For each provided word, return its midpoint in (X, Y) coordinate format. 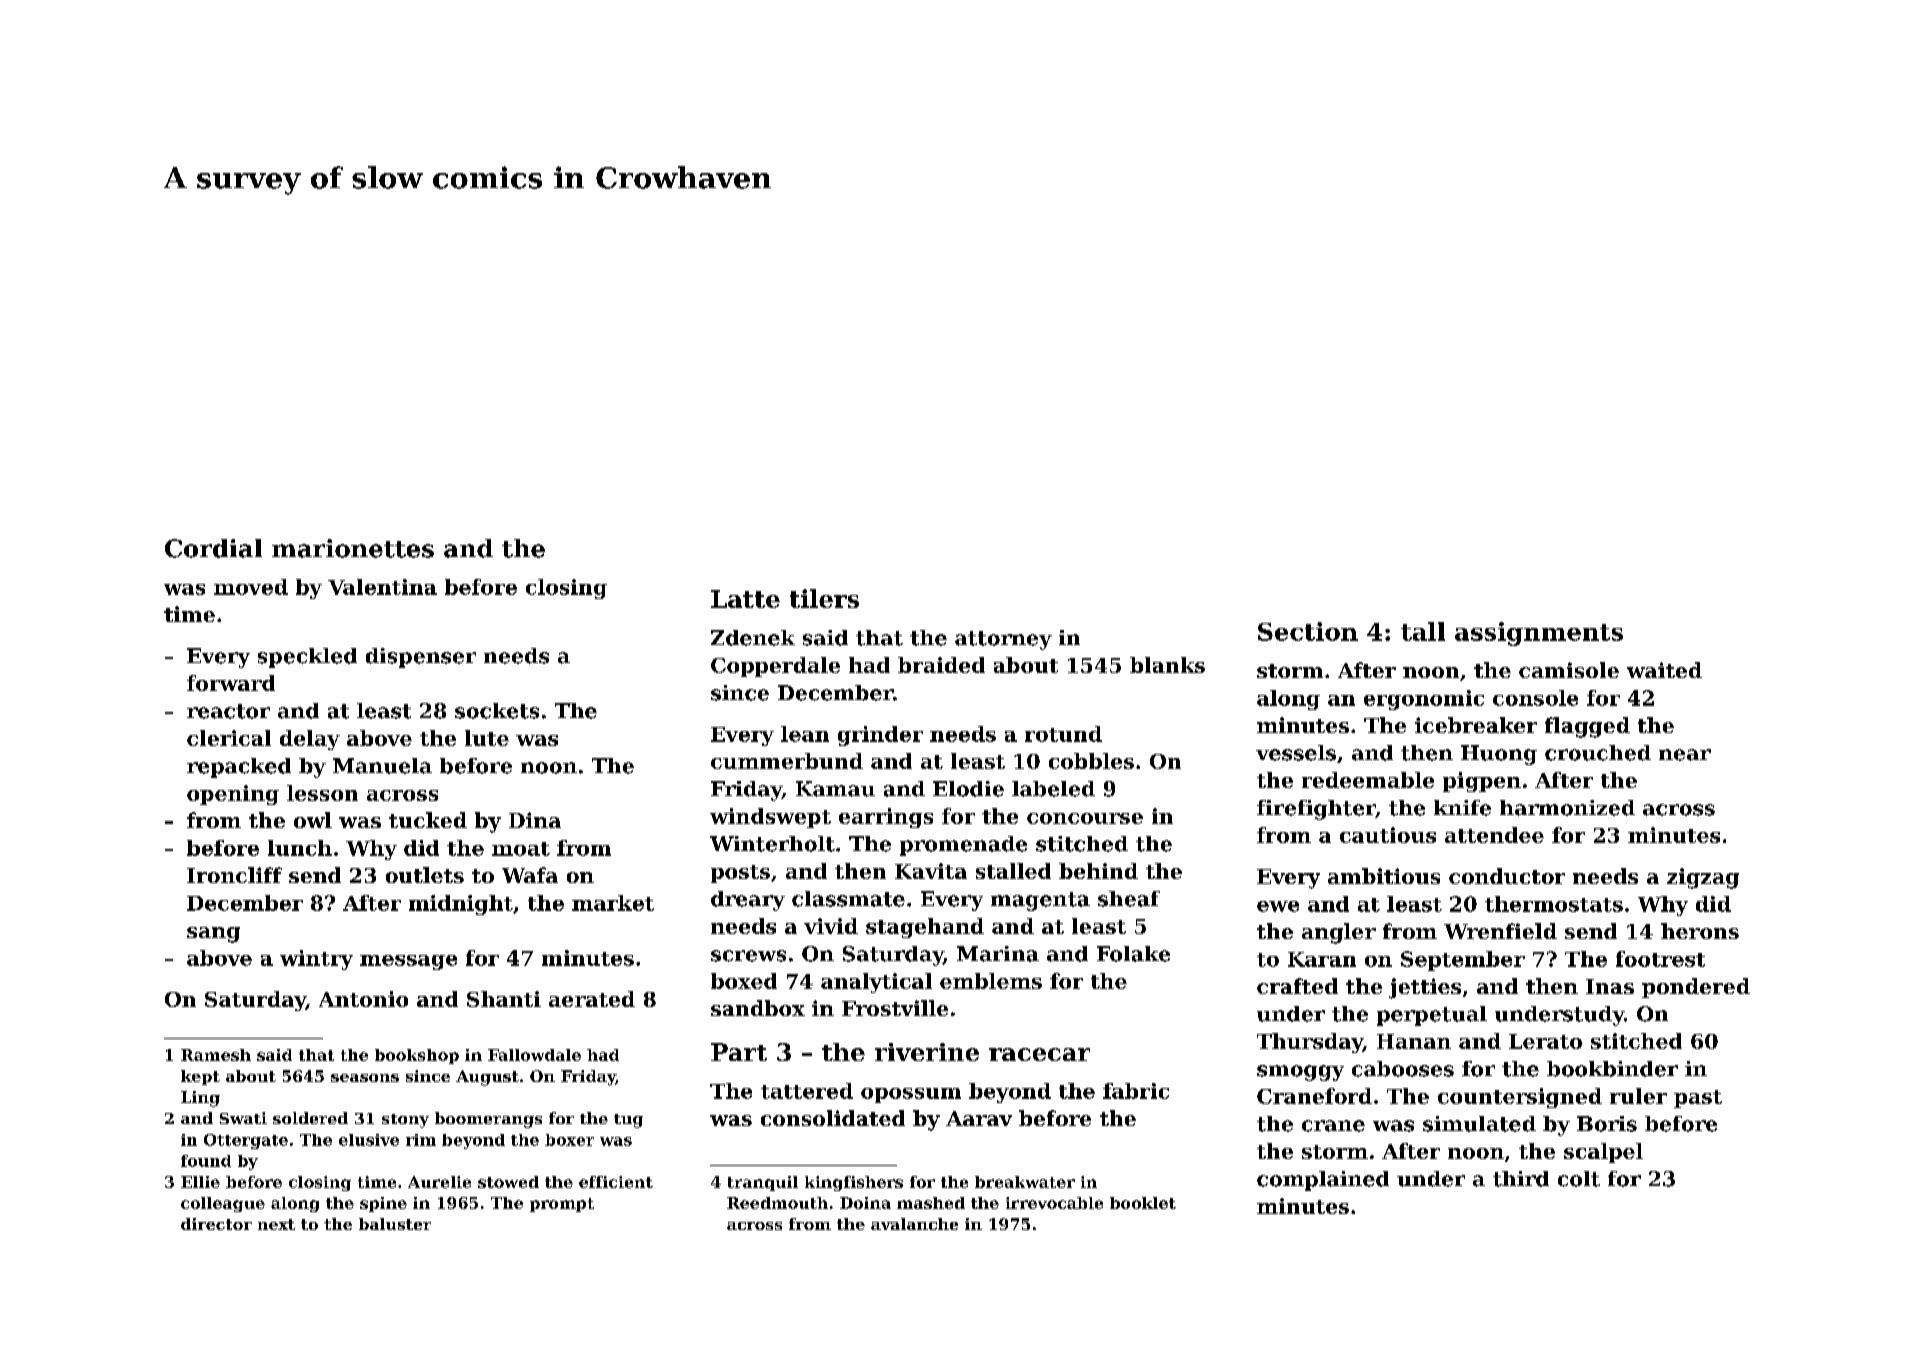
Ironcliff (234, 875)
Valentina (382, 587)
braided (941, 665)
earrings (886, 818)
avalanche (914, 1224)
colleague (223, 1204)
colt (1579, 1179)
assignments (1539, 634)
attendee (1494, 835)
